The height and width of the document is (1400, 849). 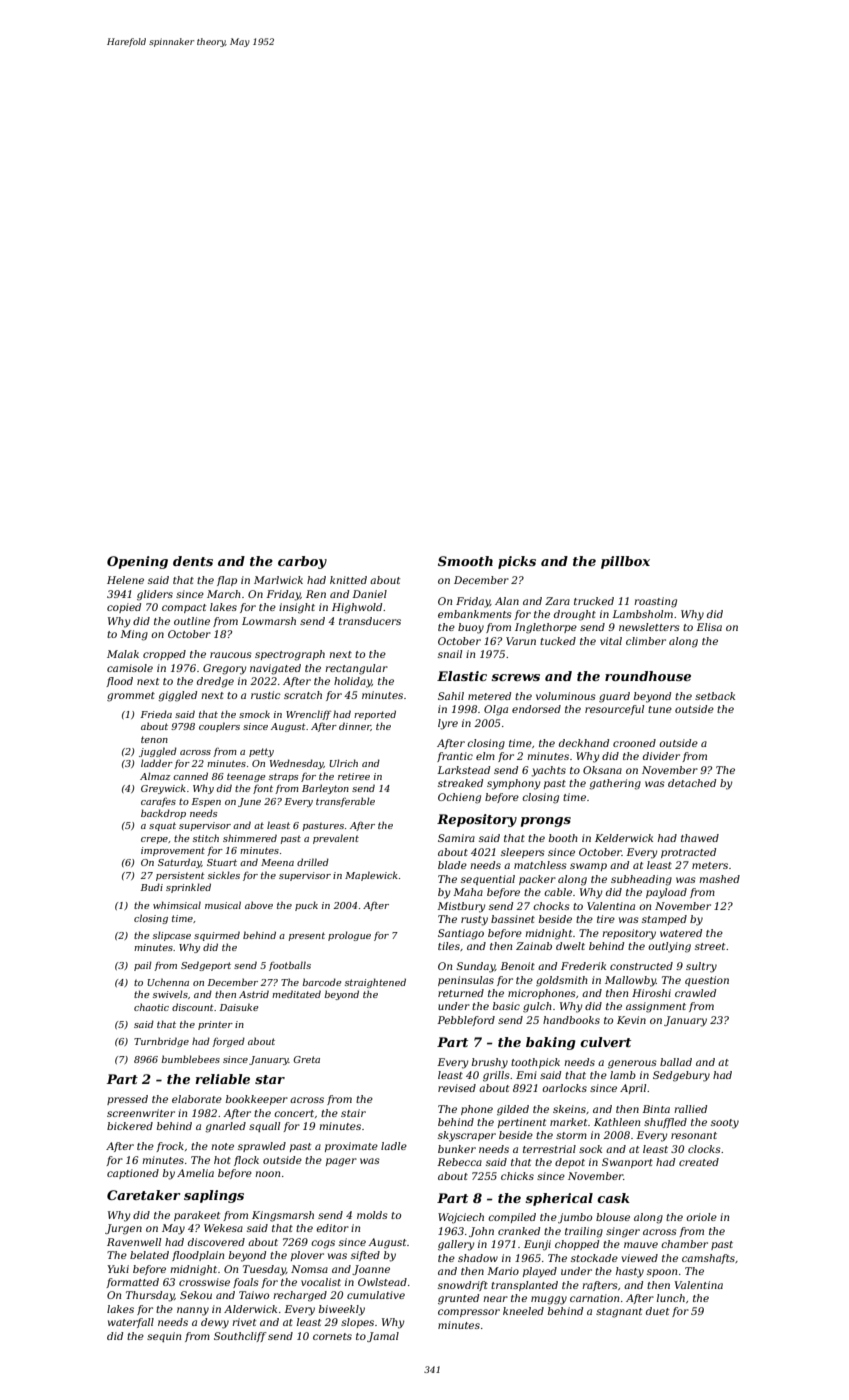 What do you see at coordinates (196, 1295) in the document?
I see `Sekou` at bounding box center [196, 1295].
